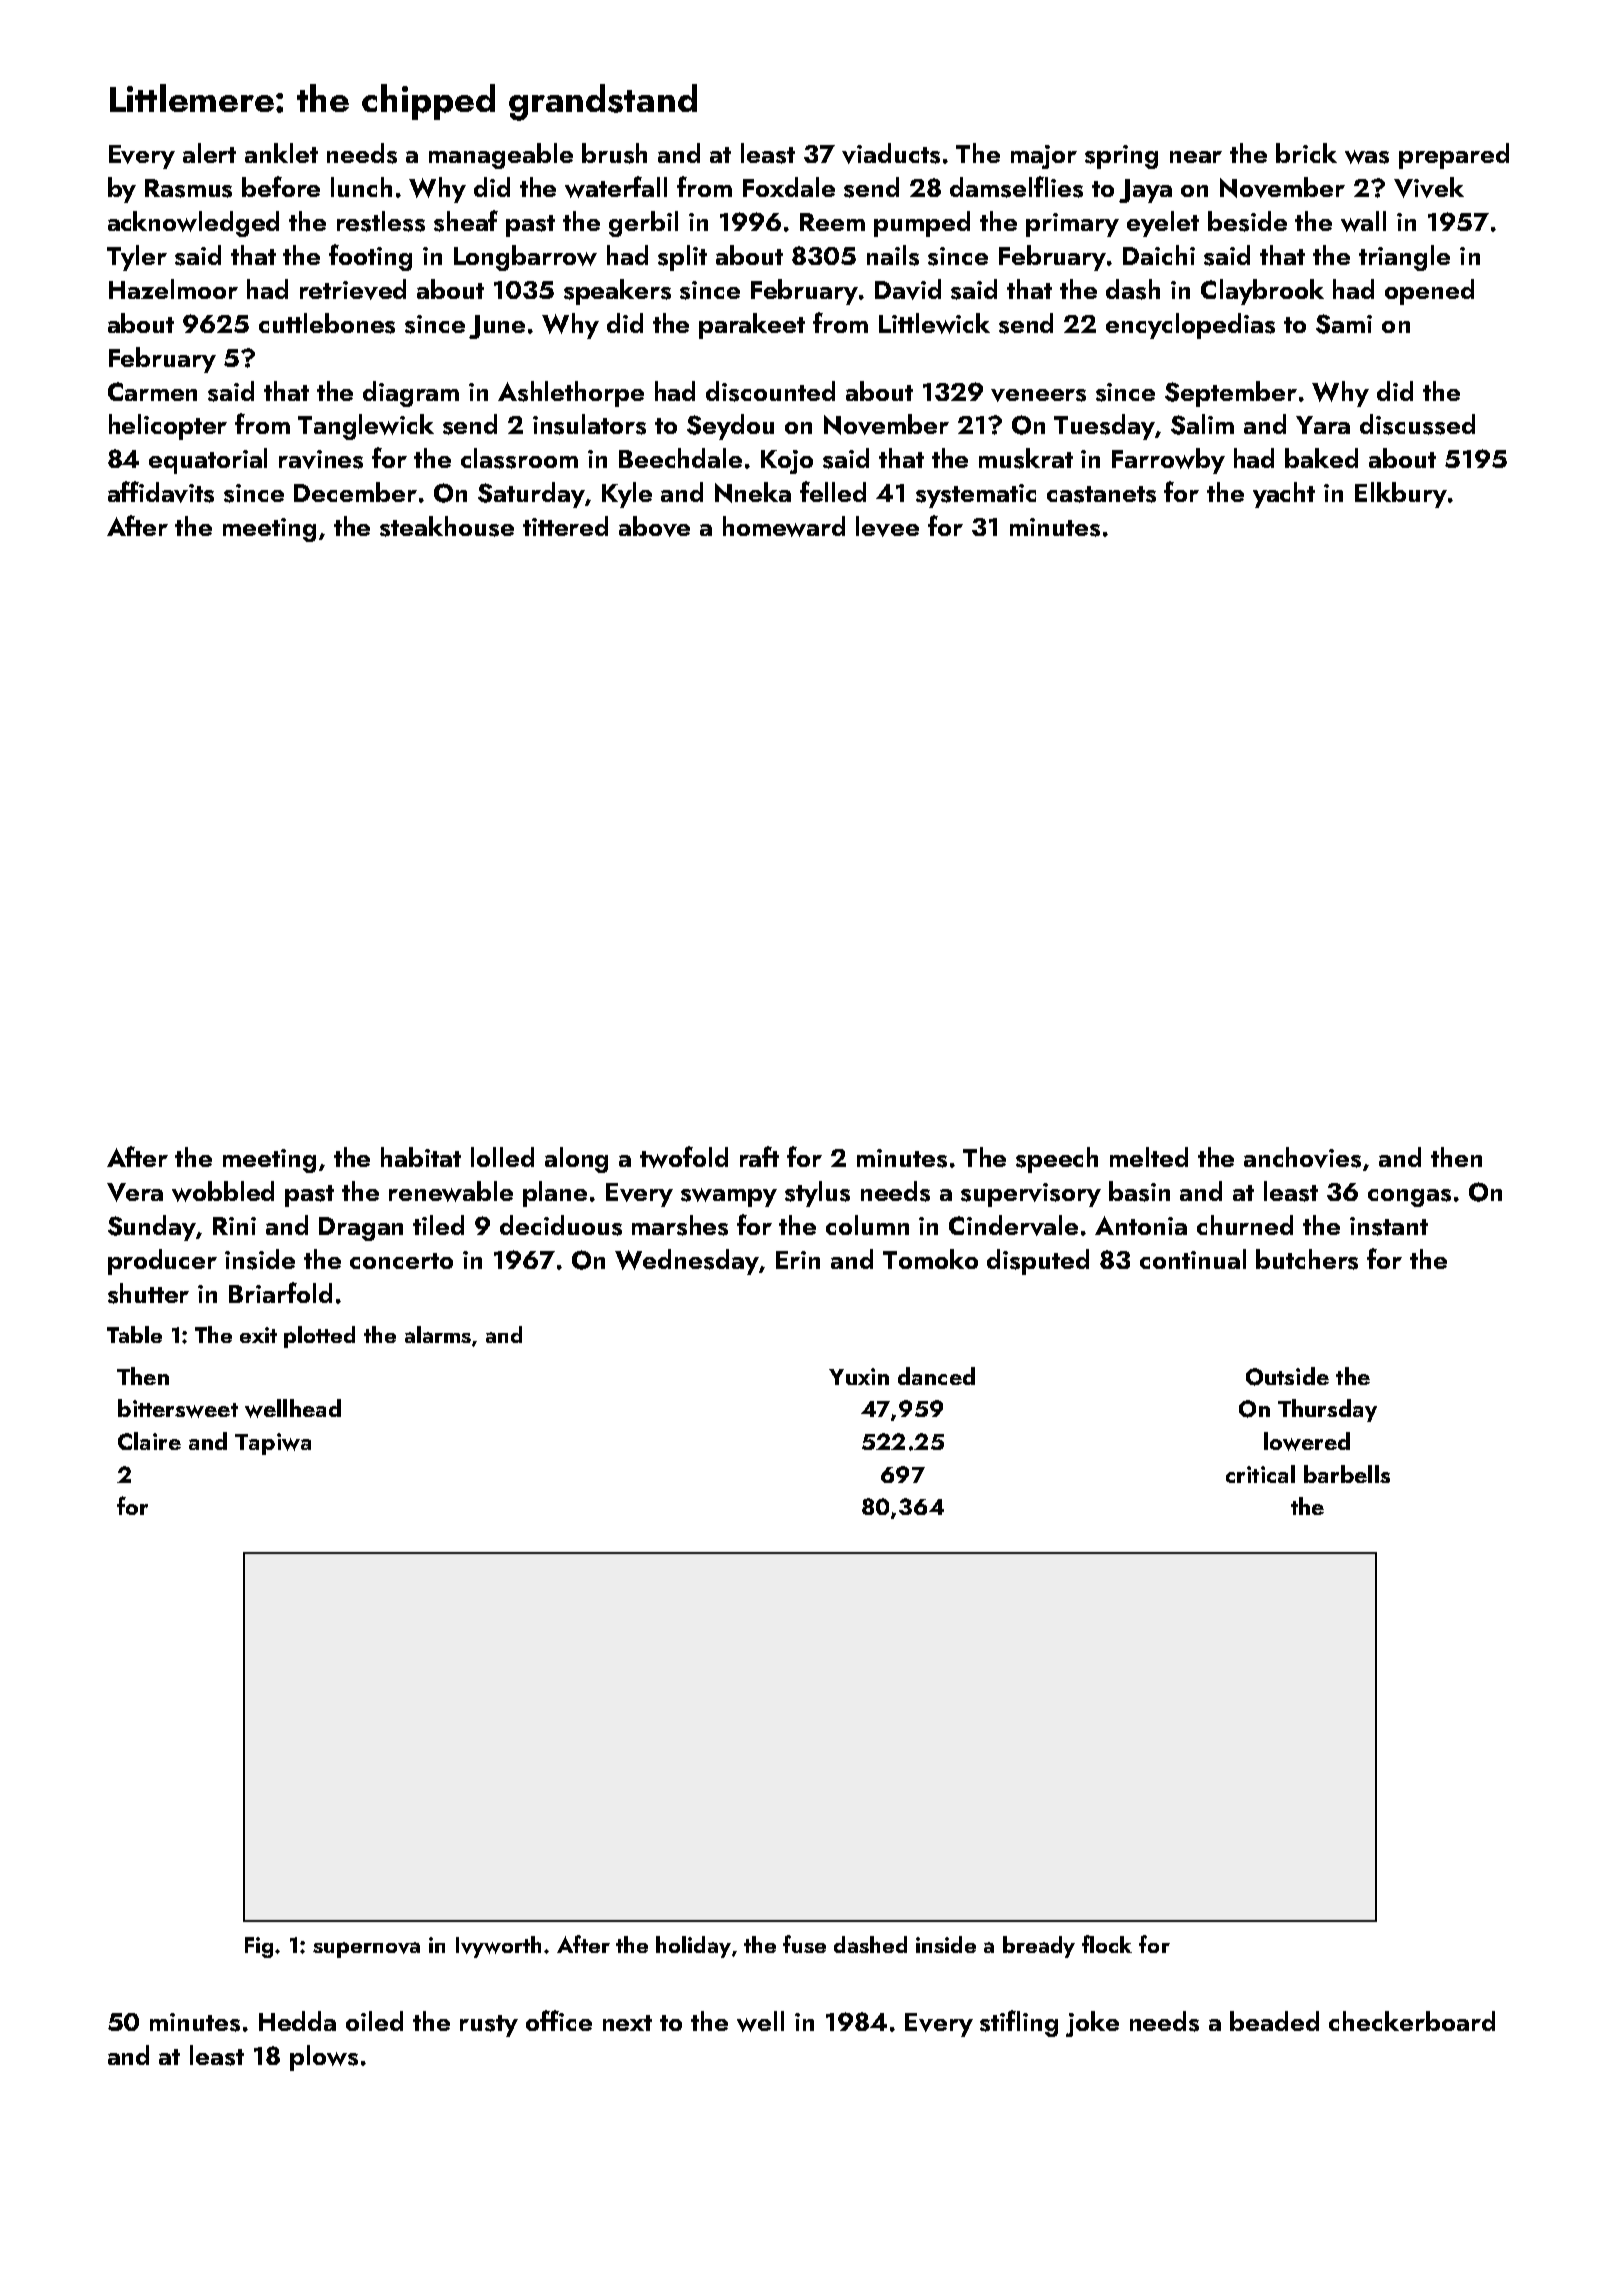 This screenshot has width=1620, height=2292. I want to click on plows, so click(324, 2058).
